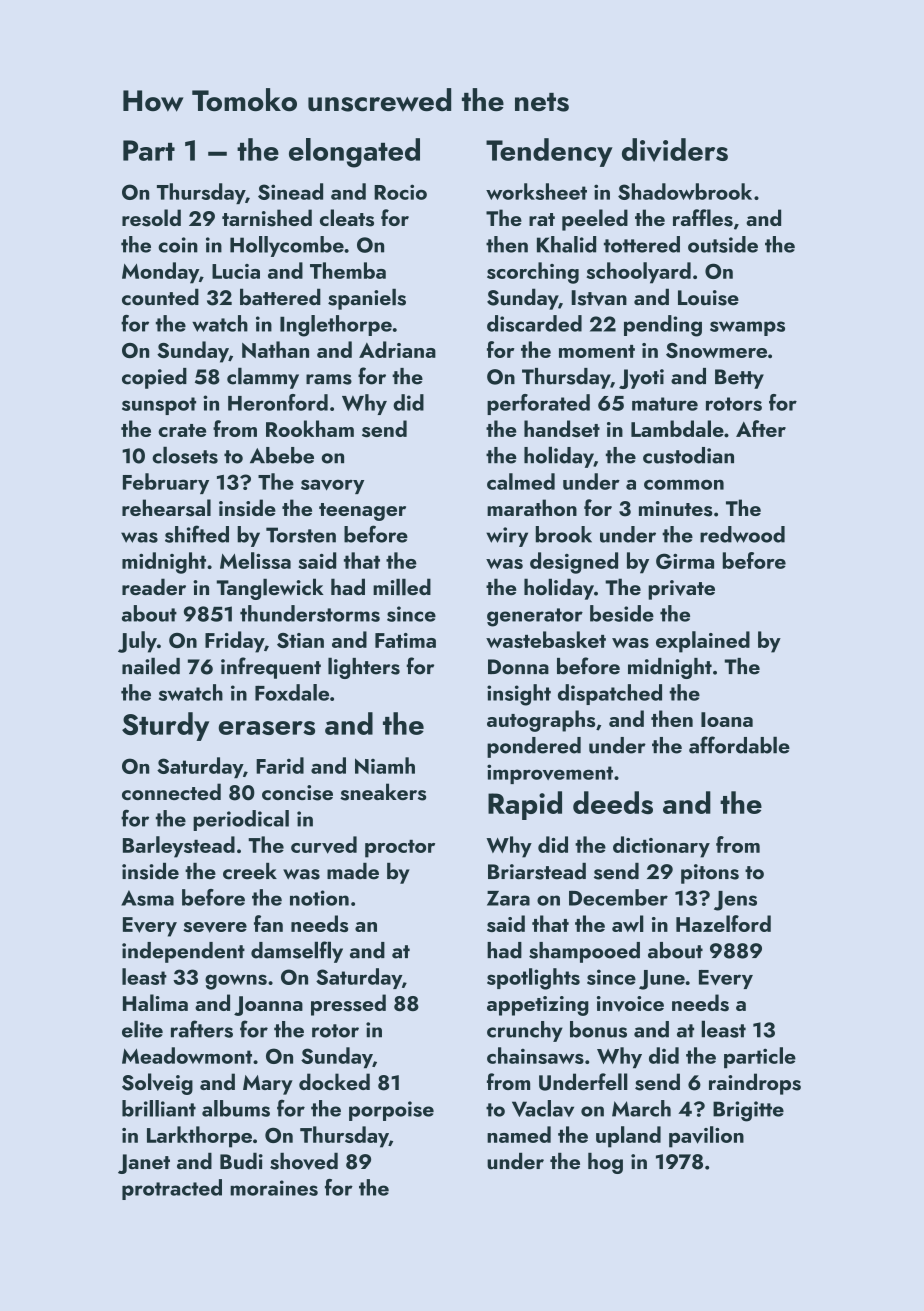 This image has width=924, height=1311. I want to click on Hollycombe, so click(287, 246).
